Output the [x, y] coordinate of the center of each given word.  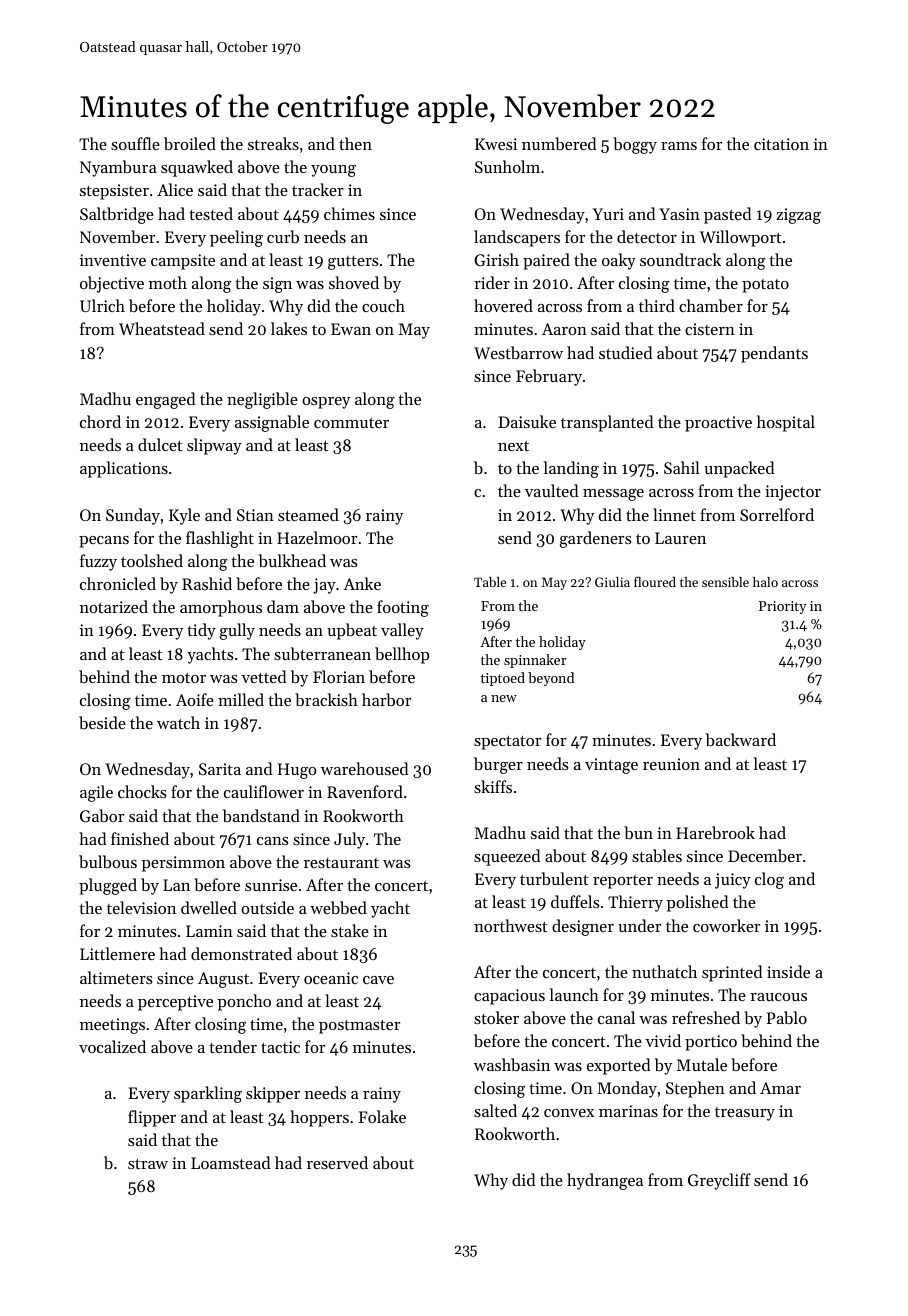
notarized [114, 606]
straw [148, 1164]
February [549, 377]
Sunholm [507, 166]
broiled [190, 143]
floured [655, 582]
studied [625, 352]
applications [124, 469]
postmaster [359, 1027]
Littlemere [117, 953]
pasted [727, 215]
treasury [745, 1114]
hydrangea [605, 1181]
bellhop [402, 655]
